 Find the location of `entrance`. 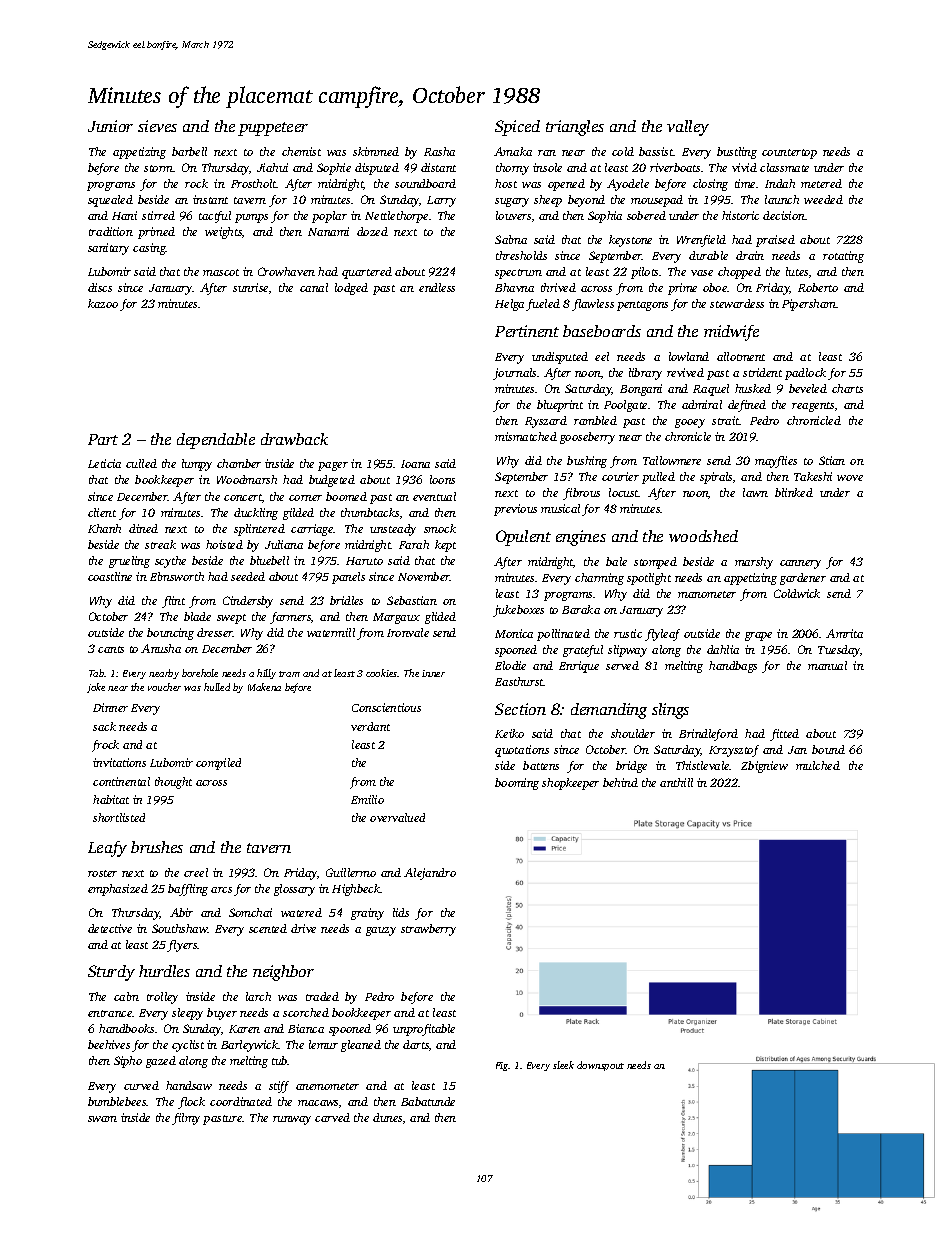

entrance is located at coordinates (110, 1013).
